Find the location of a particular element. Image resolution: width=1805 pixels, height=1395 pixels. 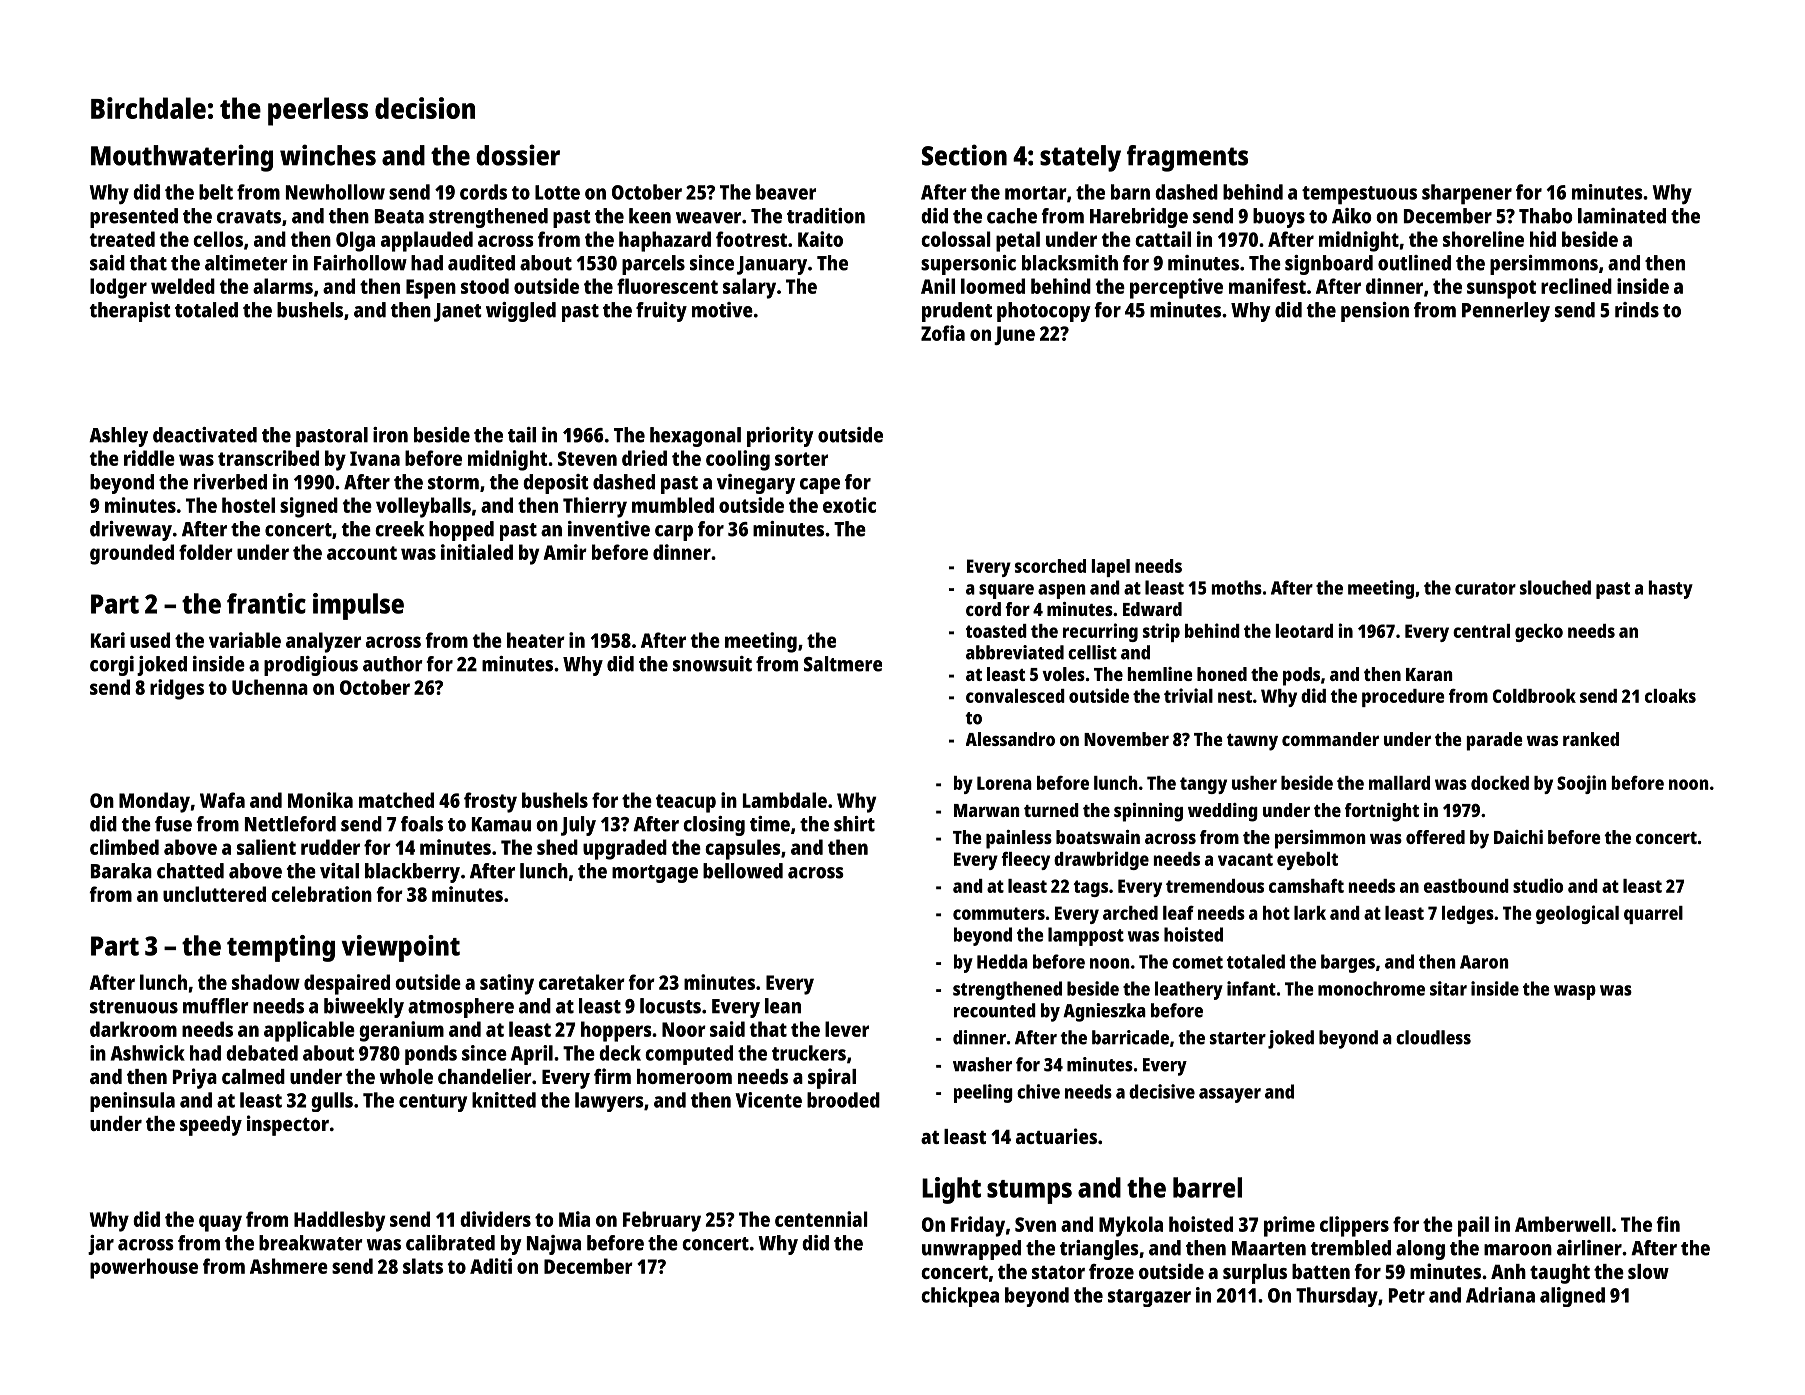

Section is located at coordinates (964, 155).
